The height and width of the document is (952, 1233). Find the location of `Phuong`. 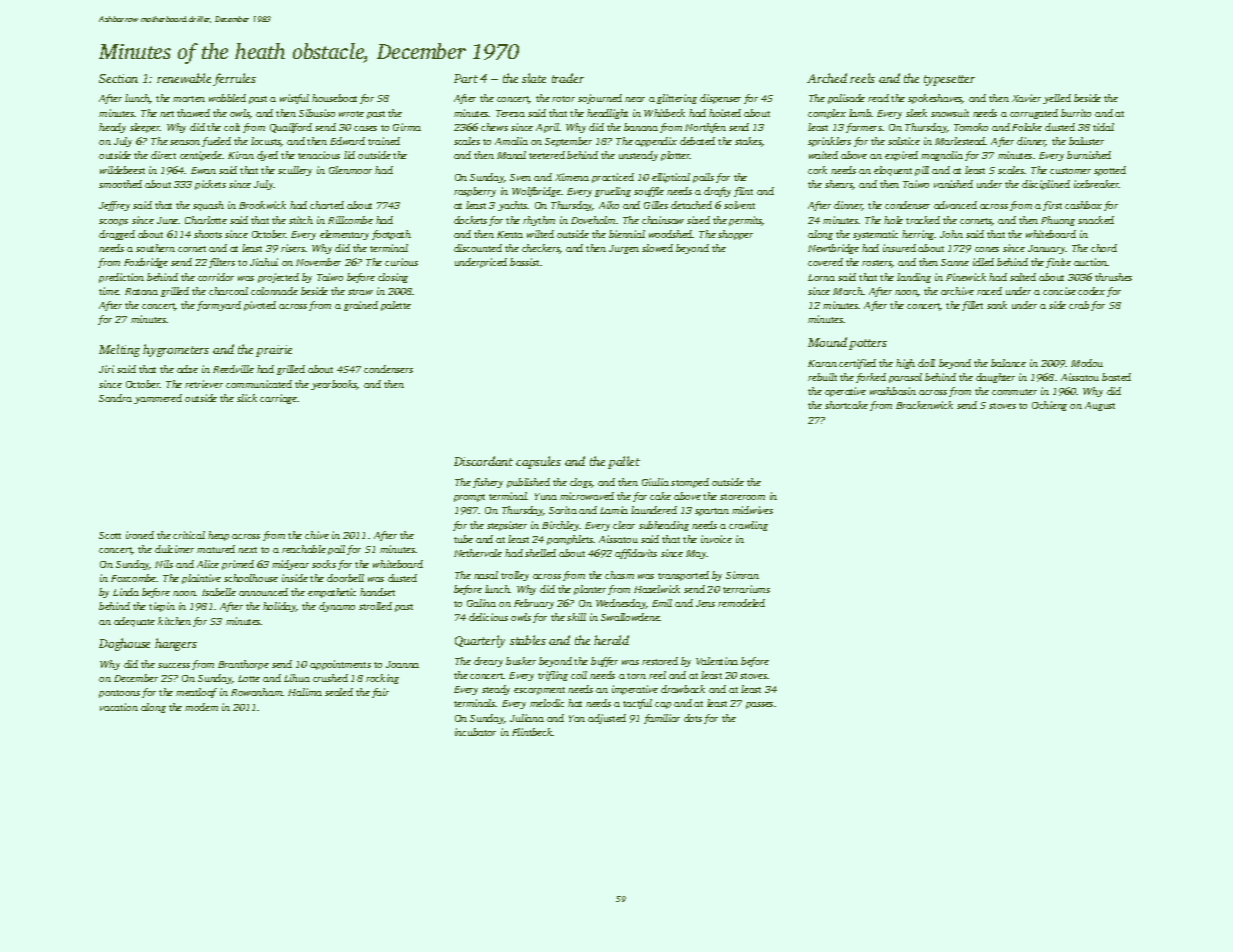

Phuong is located at coordinates (1058, 221).
